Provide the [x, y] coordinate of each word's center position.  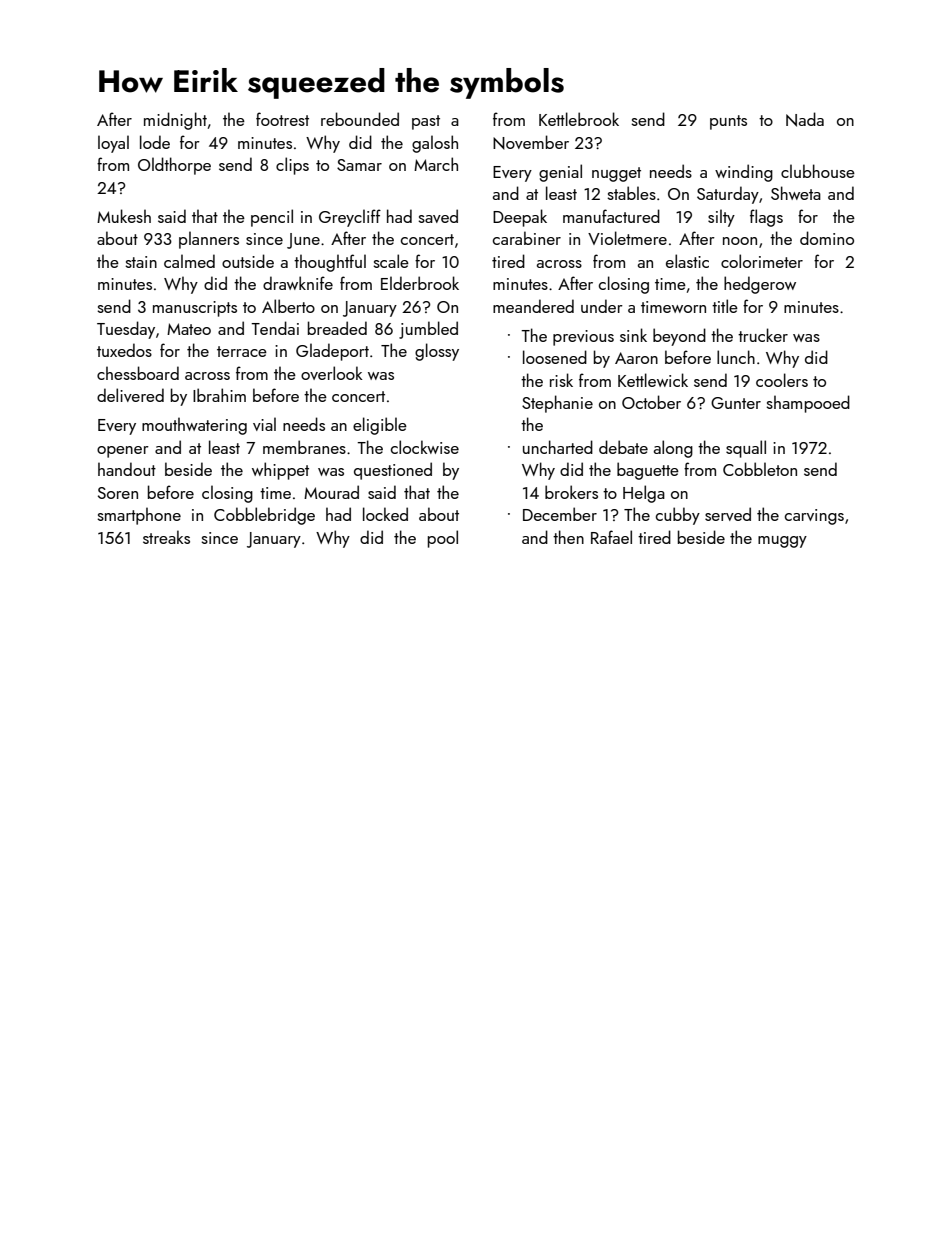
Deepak [520, 218]
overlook [332, 373]
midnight [175, 121]
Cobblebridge [264, 516]
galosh [435, 144]
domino [827, 238]
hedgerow [760, 285]
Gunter [736, 403]
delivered [130, 395]
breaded [337, 328]
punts [728, 122]
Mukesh [124, 216]
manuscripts [195, 309]
